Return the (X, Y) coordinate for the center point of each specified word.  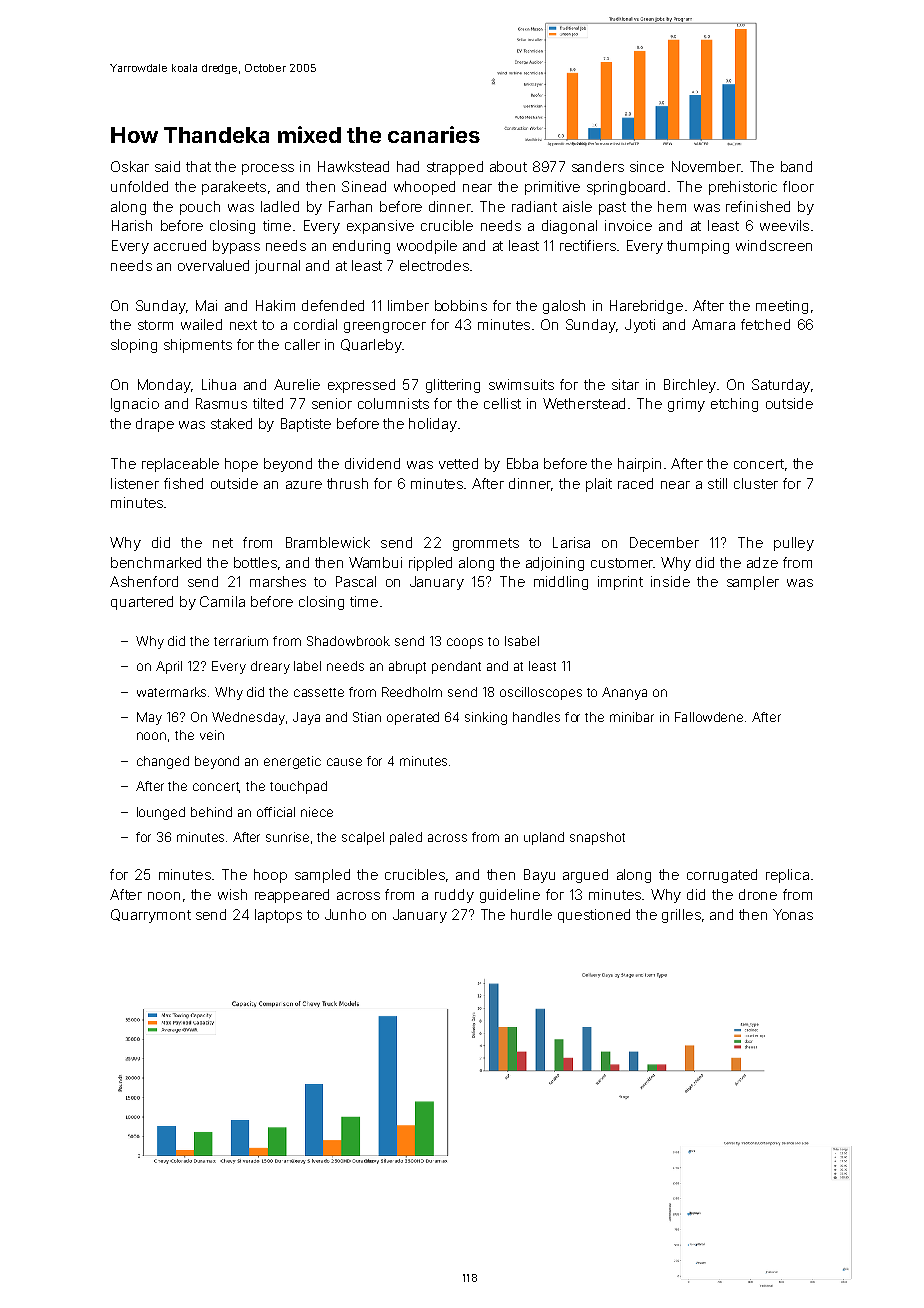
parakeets (234, 188)
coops (465, 643)
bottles (255, 562)
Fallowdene (709, 717)
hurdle (531, 914)
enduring (361, 247)
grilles (681, 916)
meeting (782, 307)
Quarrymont (151, 916)
